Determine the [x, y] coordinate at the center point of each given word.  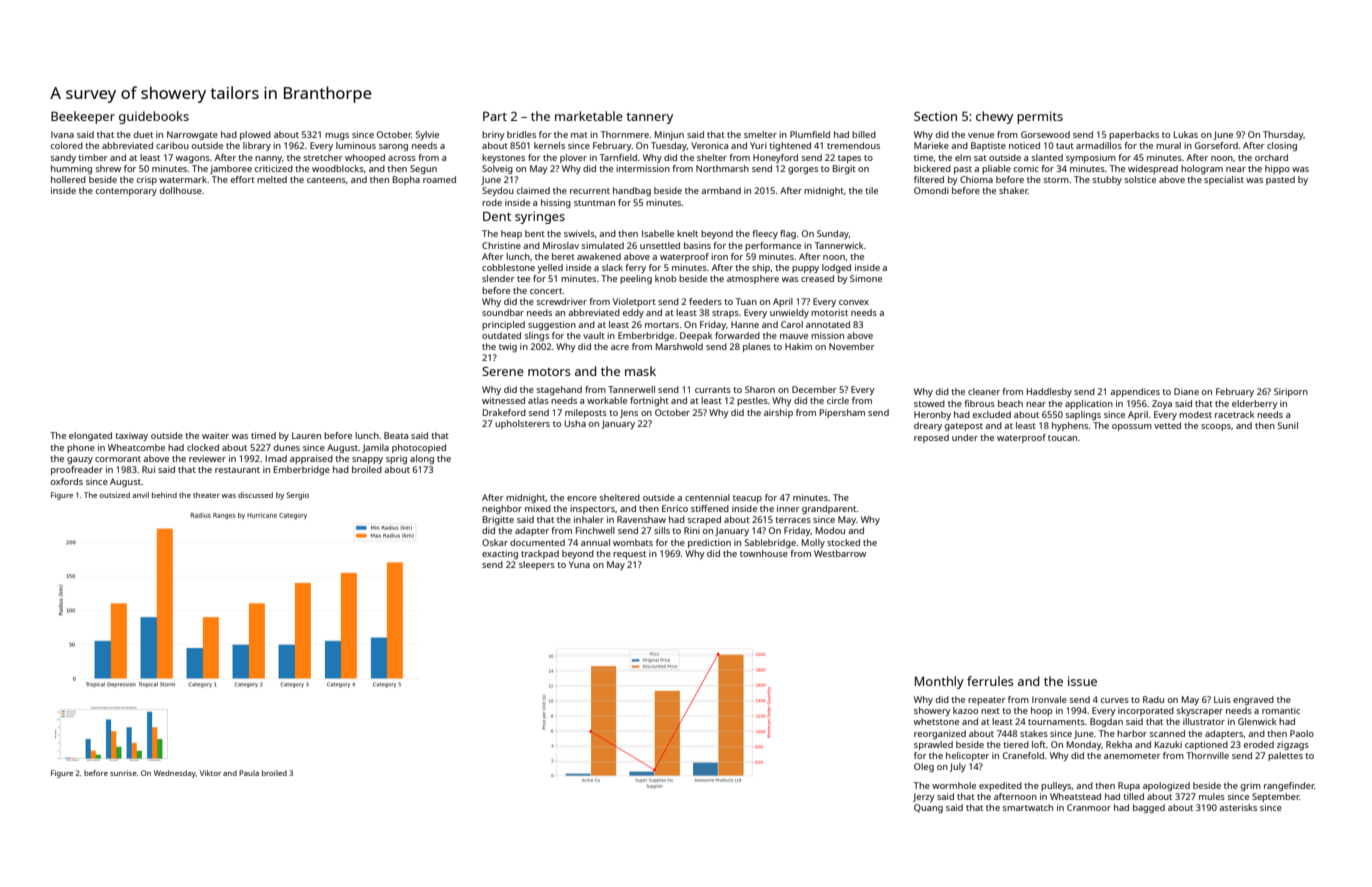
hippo [1277, 169]
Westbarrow [840, 553]
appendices [1135, 392]
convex [854, 302]
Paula [249, 773]
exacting [500, 554]
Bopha [406, 180]
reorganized [940, 734]
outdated [501, 335]
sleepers [537, 565]
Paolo [1302, 733]
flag [788, 234]
